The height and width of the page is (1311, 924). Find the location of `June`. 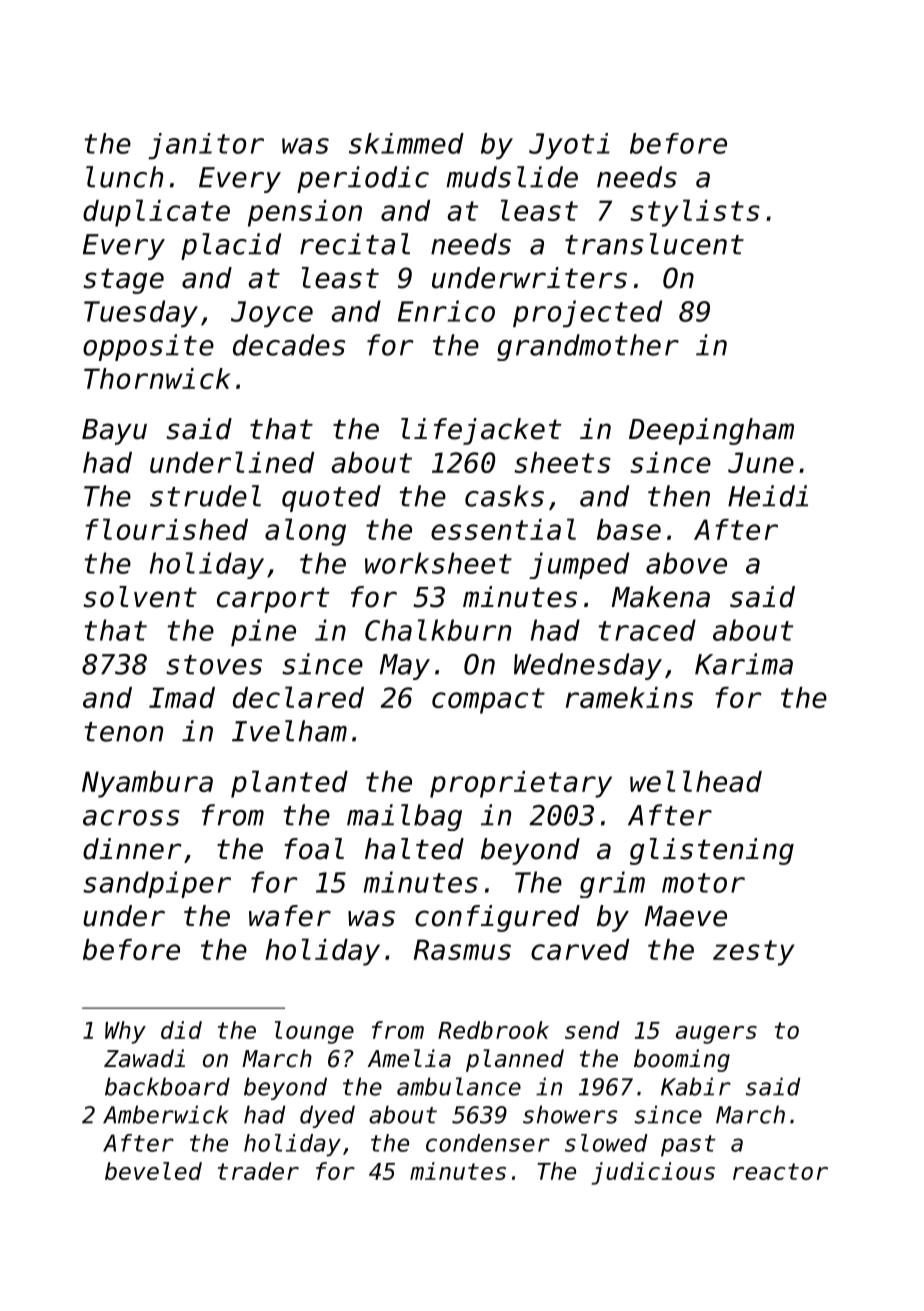

June is located at coordinates (761, 462).
